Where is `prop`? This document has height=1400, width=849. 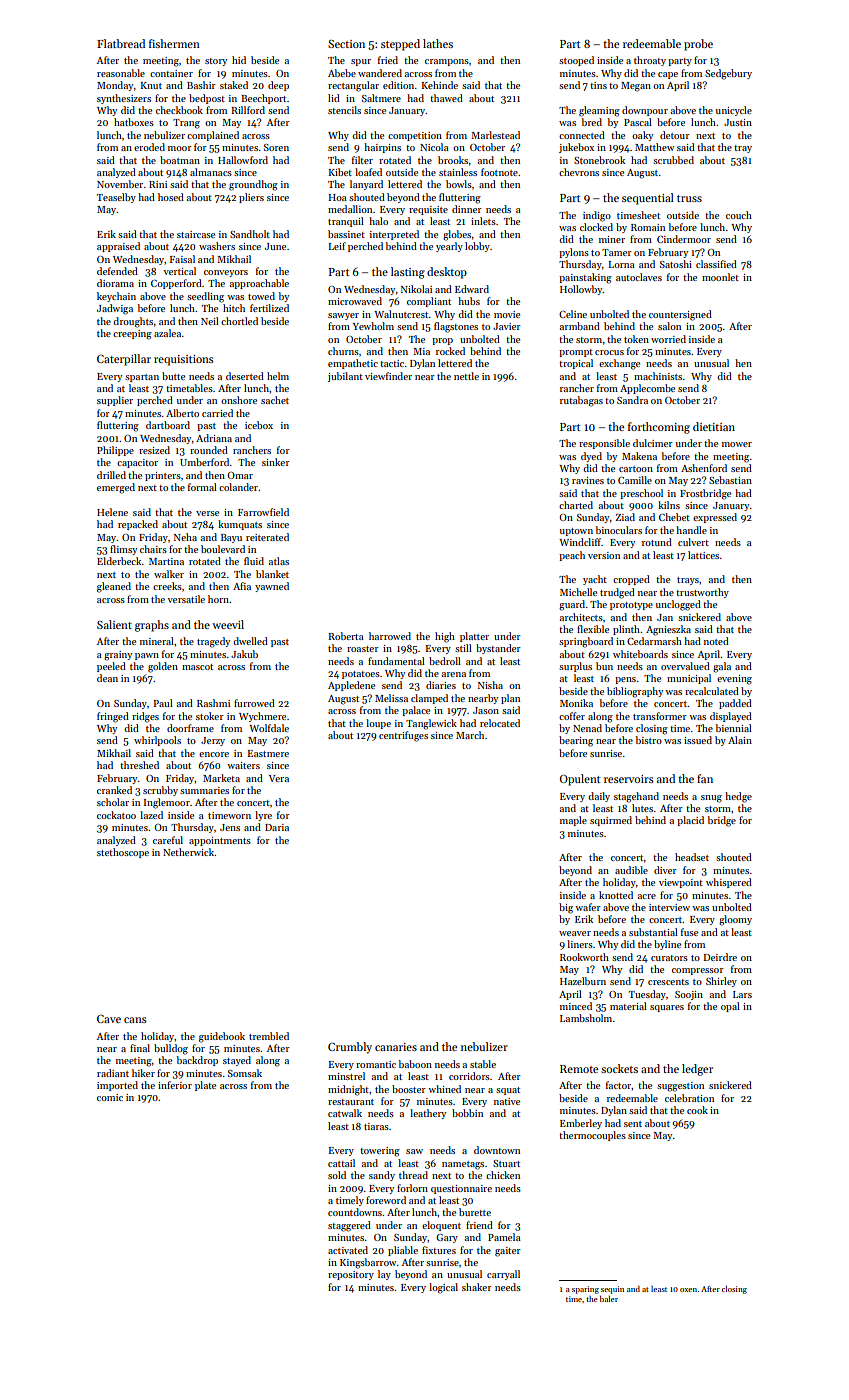
prop is located at coordinates (442, 341).
